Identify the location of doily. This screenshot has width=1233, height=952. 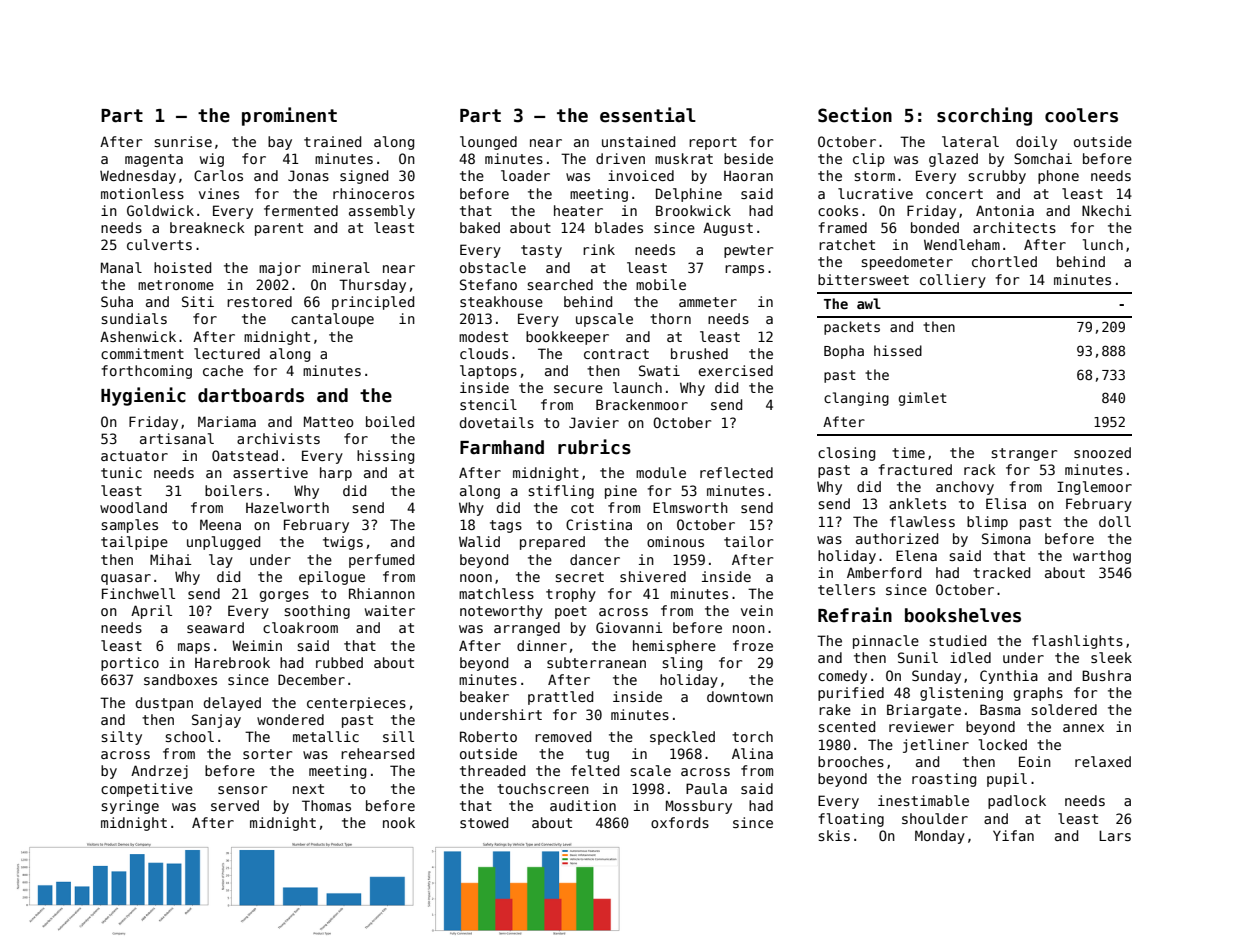
(1036, 143).
